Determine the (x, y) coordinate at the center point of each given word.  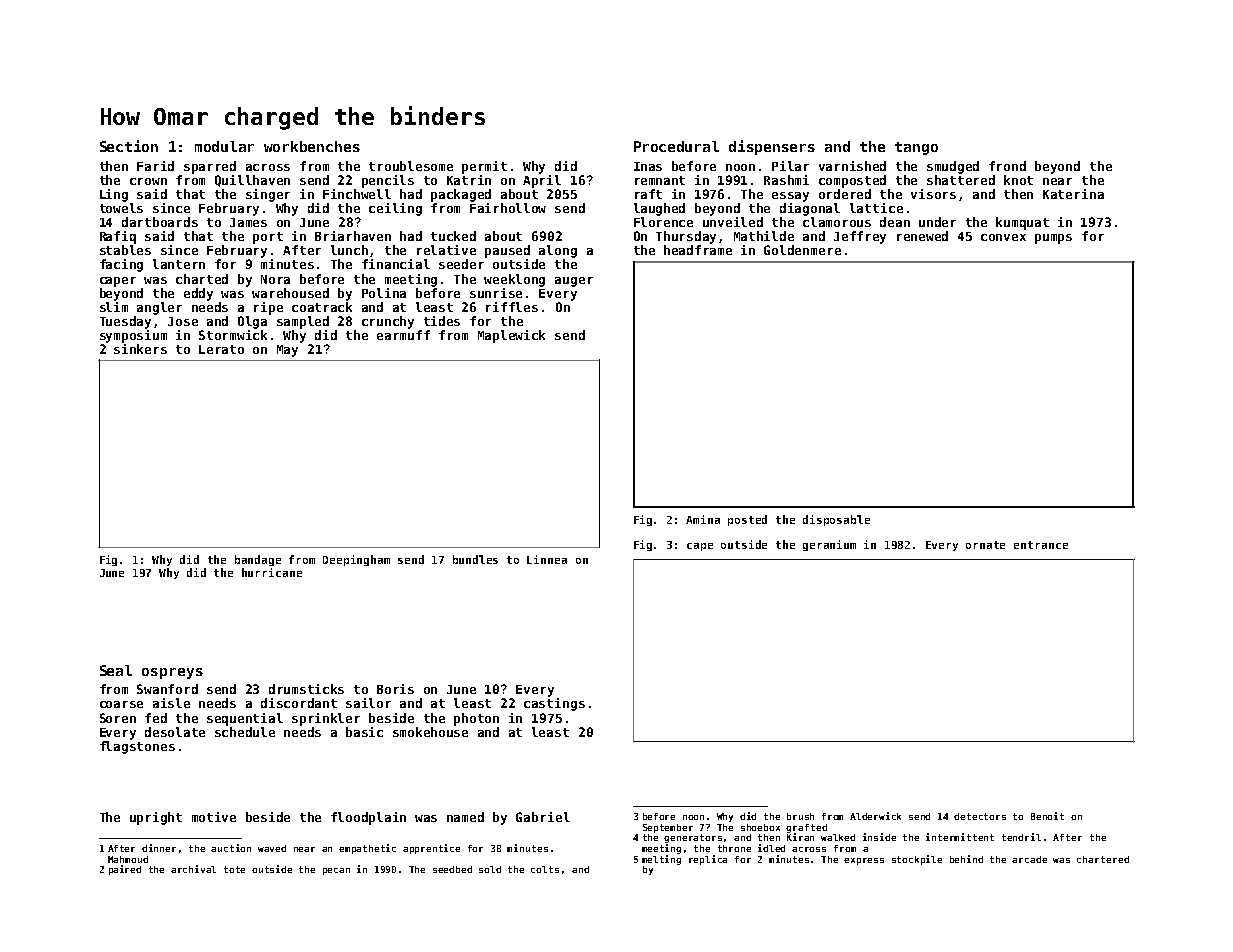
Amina (703, 519)
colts (545, 869)
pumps (1053, 239)
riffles (512, 307)
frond (1007, 166)
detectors (980, 816)
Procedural (676, 146)
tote (234, 869)
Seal (116, 670)
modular (224, 146)
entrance (1041, 545)
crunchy (388, 322)
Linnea (547, 559)
